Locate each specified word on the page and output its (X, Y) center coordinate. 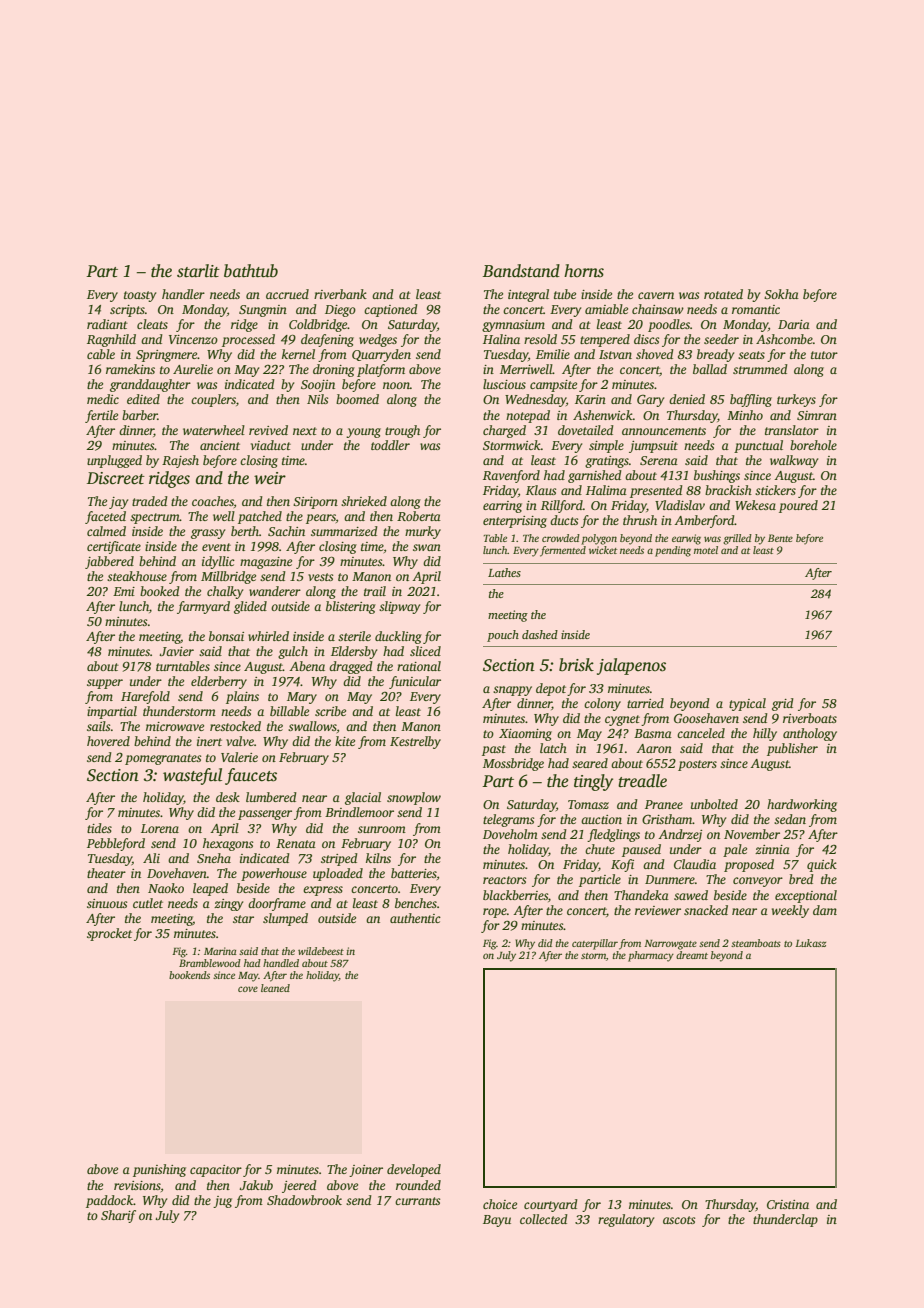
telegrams (508, 820)
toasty (140, 296)
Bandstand (521, 271)
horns (584, 271)
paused (641, 850)
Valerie (239, 757)
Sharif (118, 1216)
